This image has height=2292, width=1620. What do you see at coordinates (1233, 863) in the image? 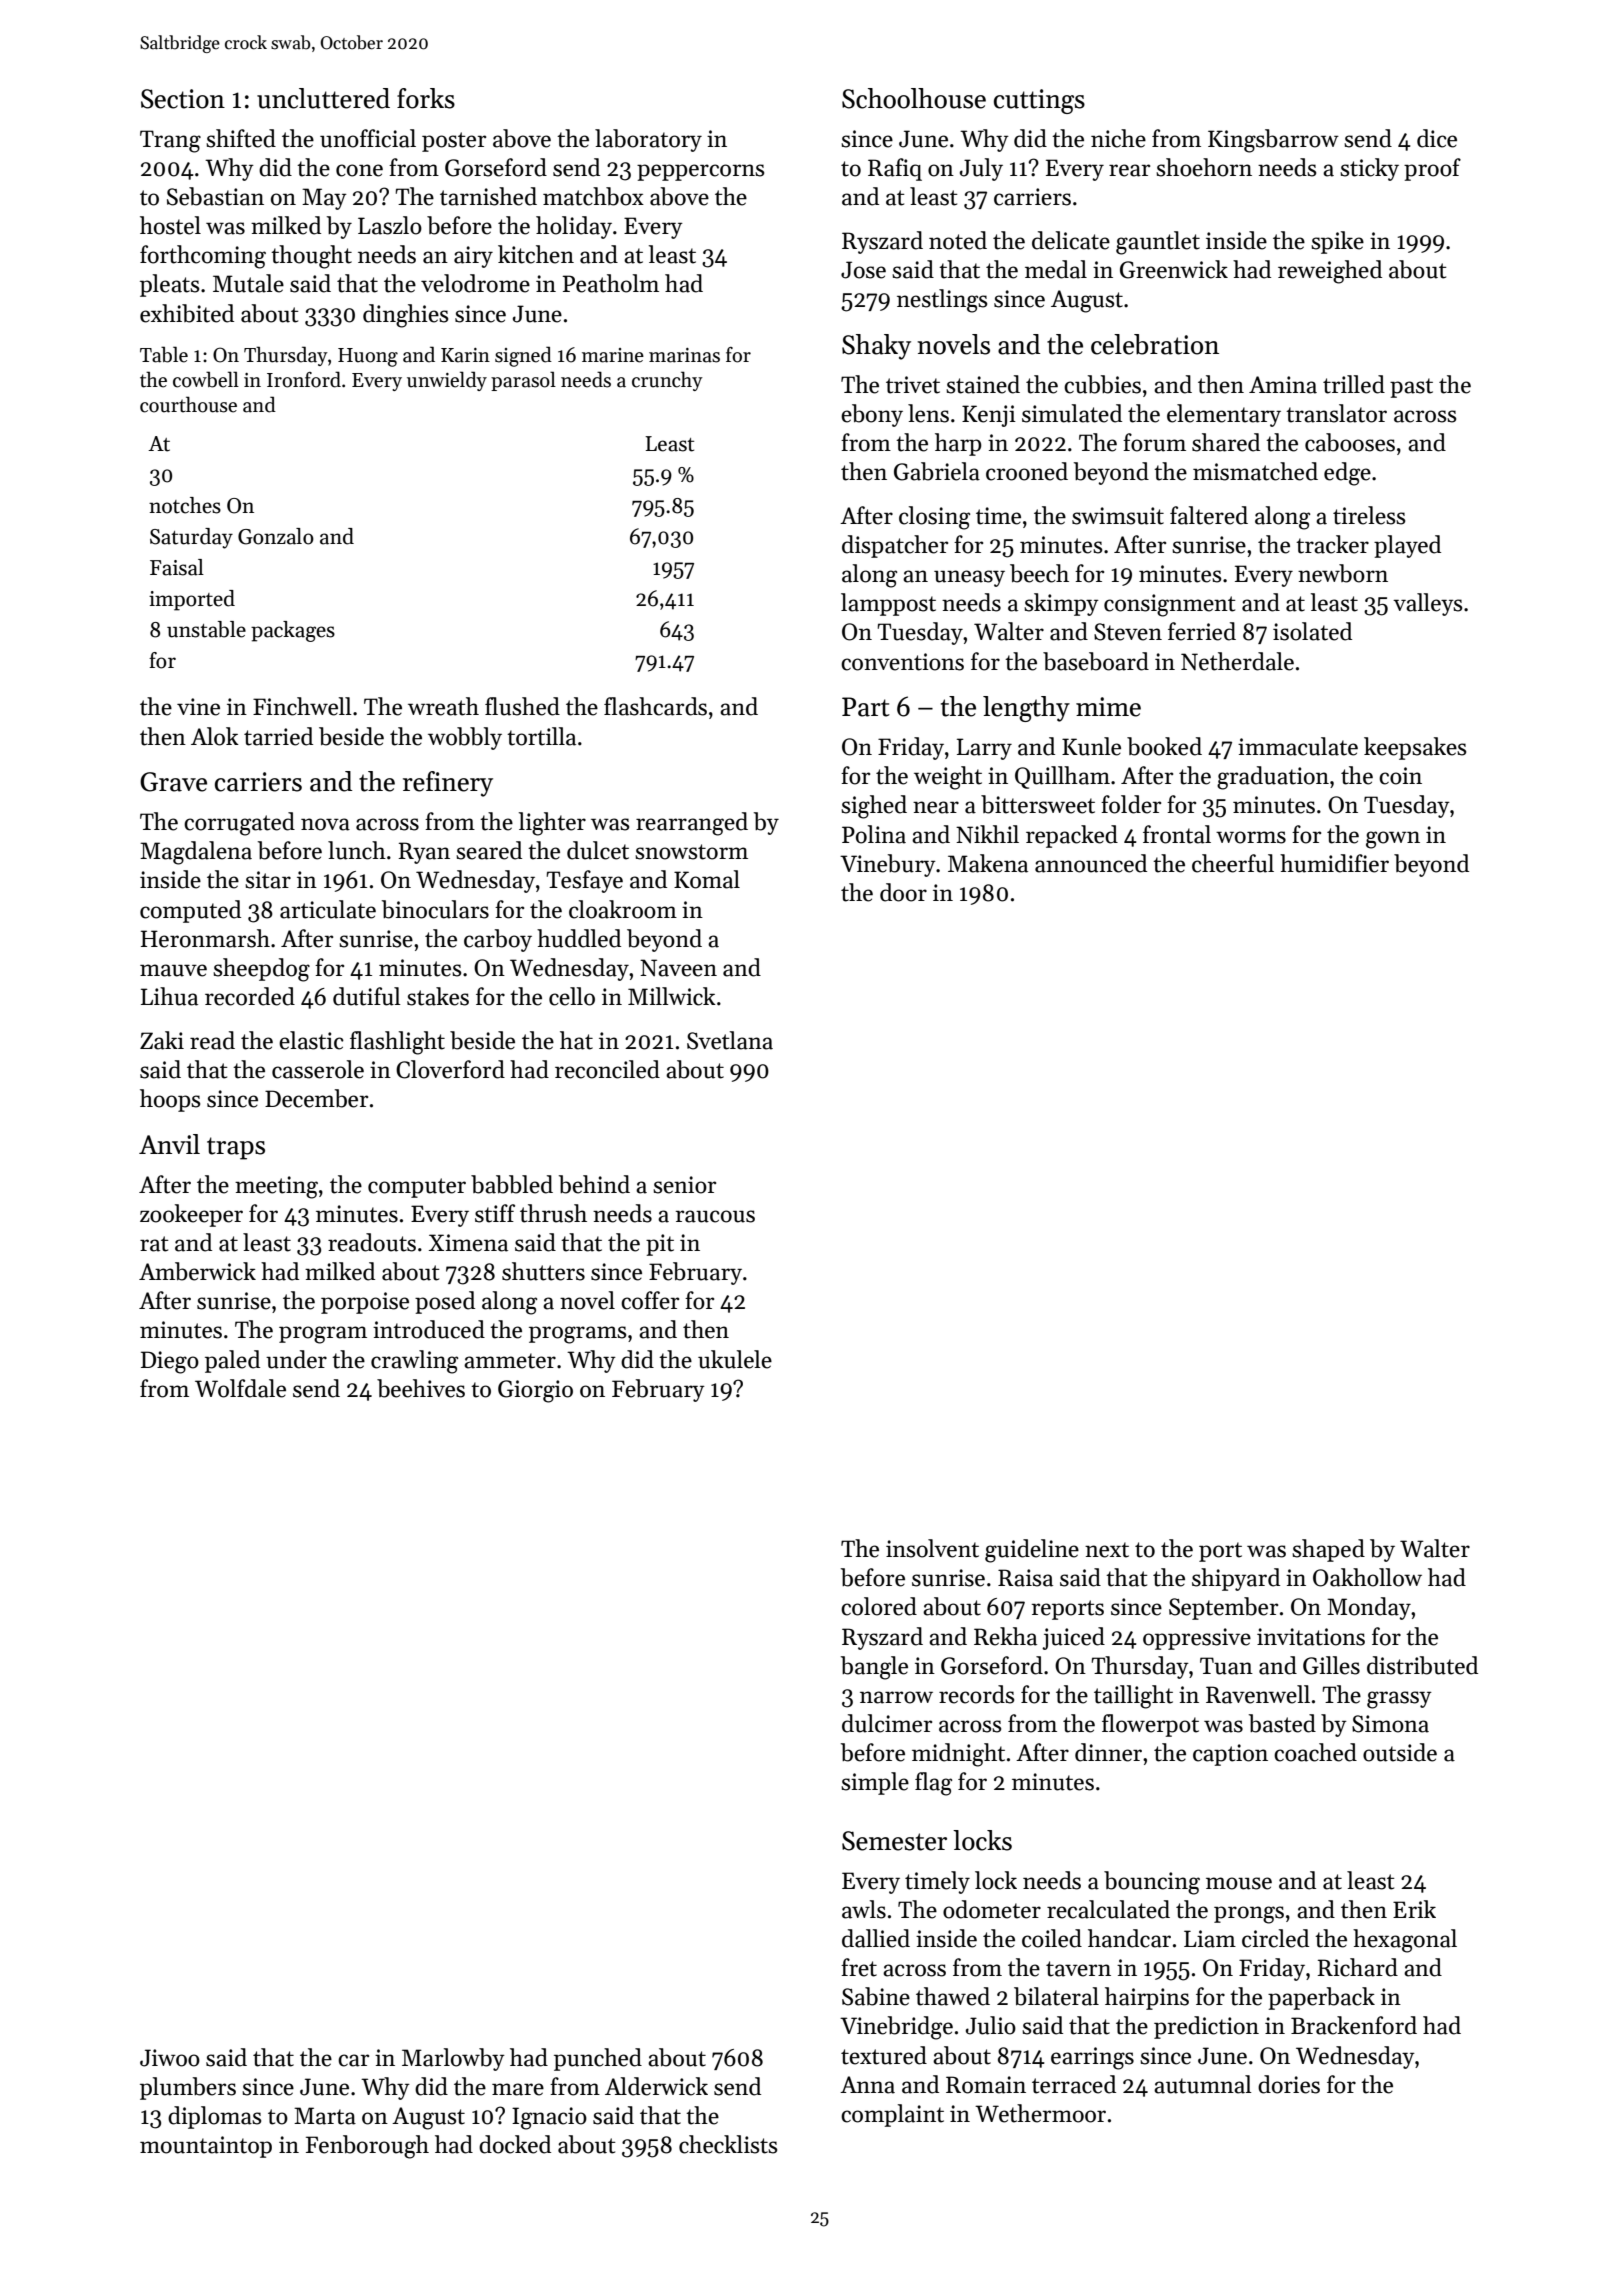
I see `cheerful` at bounding box center [1233, 863].
